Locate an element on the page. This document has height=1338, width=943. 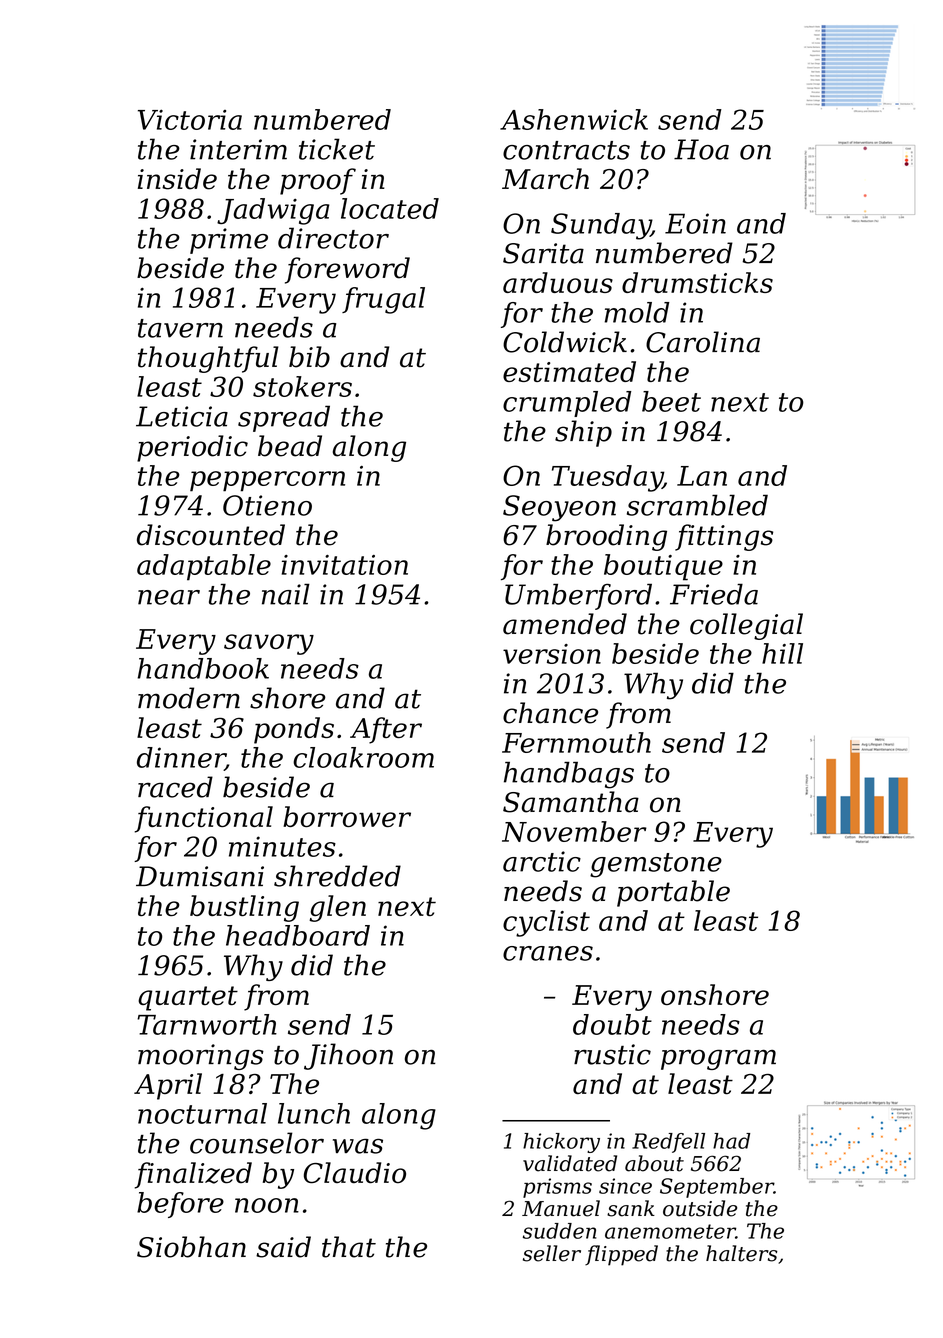
frugal is located at coordinates (383, 300).
